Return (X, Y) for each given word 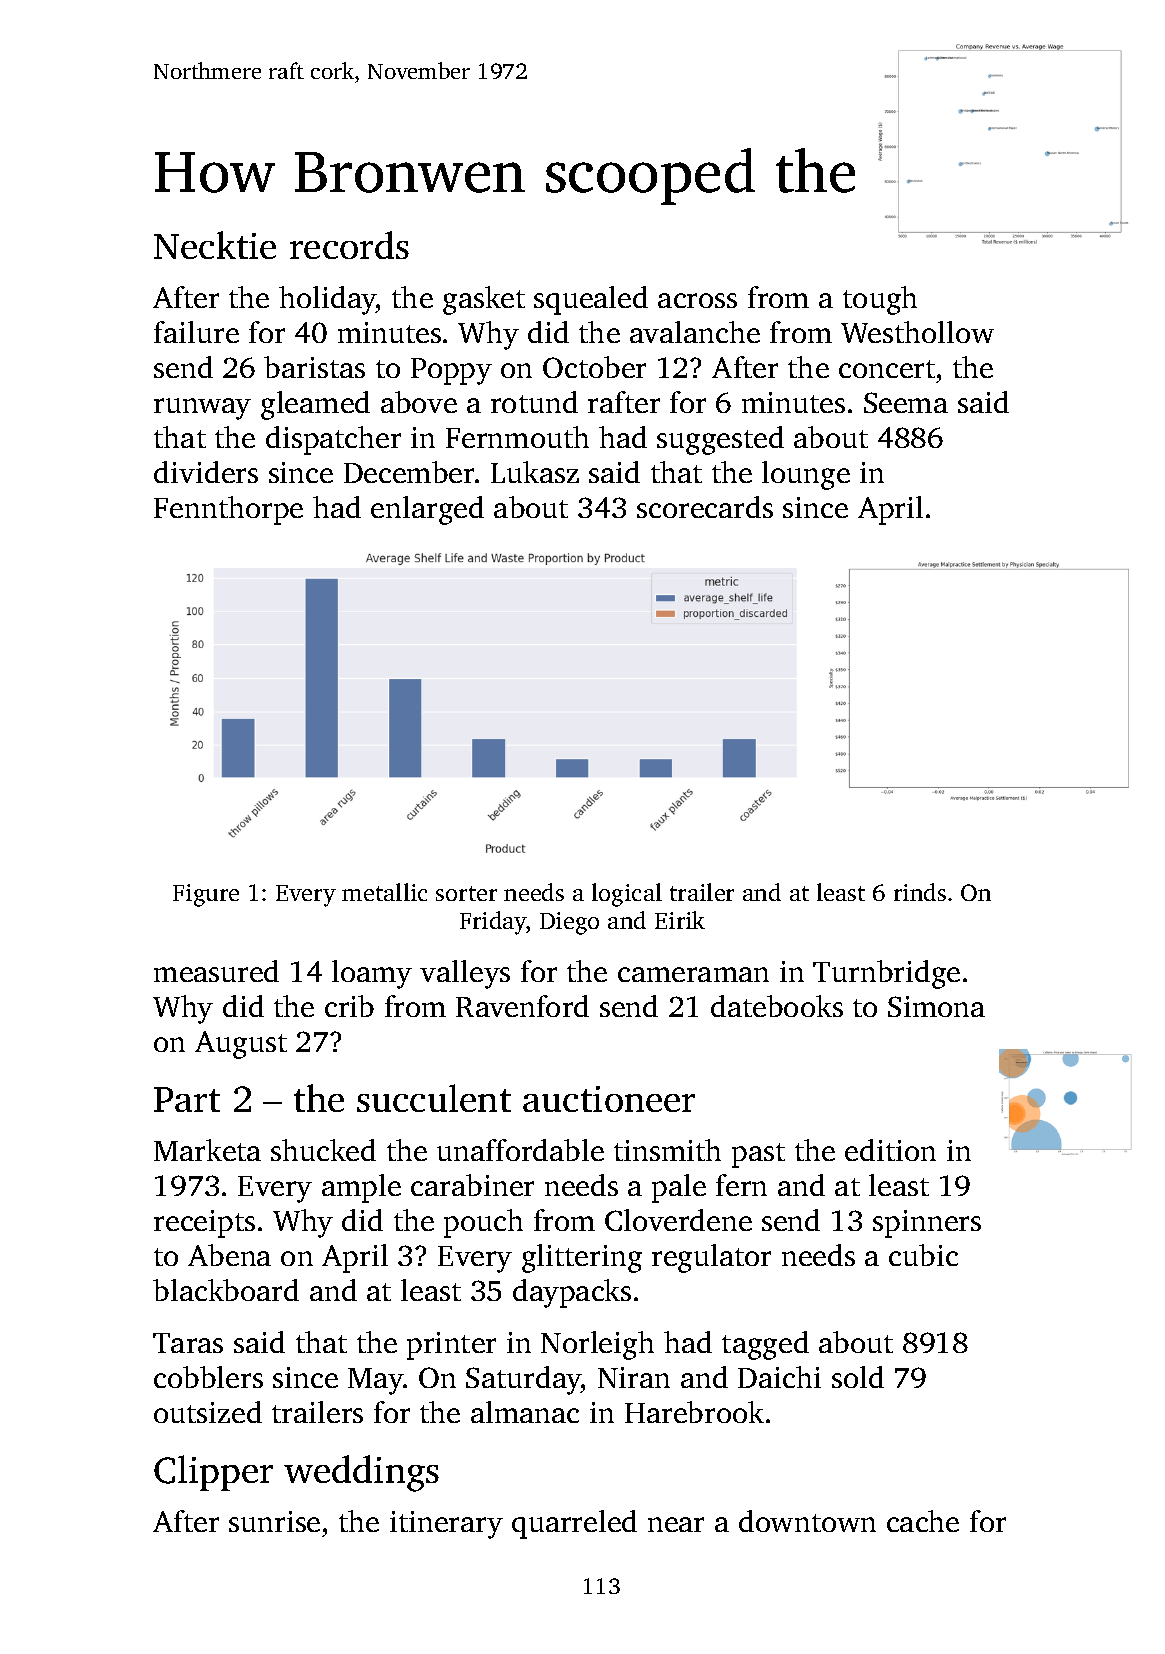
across (697, 300)
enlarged (427, 510)
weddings (361, 1473)
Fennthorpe (228, 510)
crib (349, 1006)
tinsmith (667, 1150)
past (758, 1155)
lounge (806, 475)
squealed (591, 300)
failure (196, 332)
